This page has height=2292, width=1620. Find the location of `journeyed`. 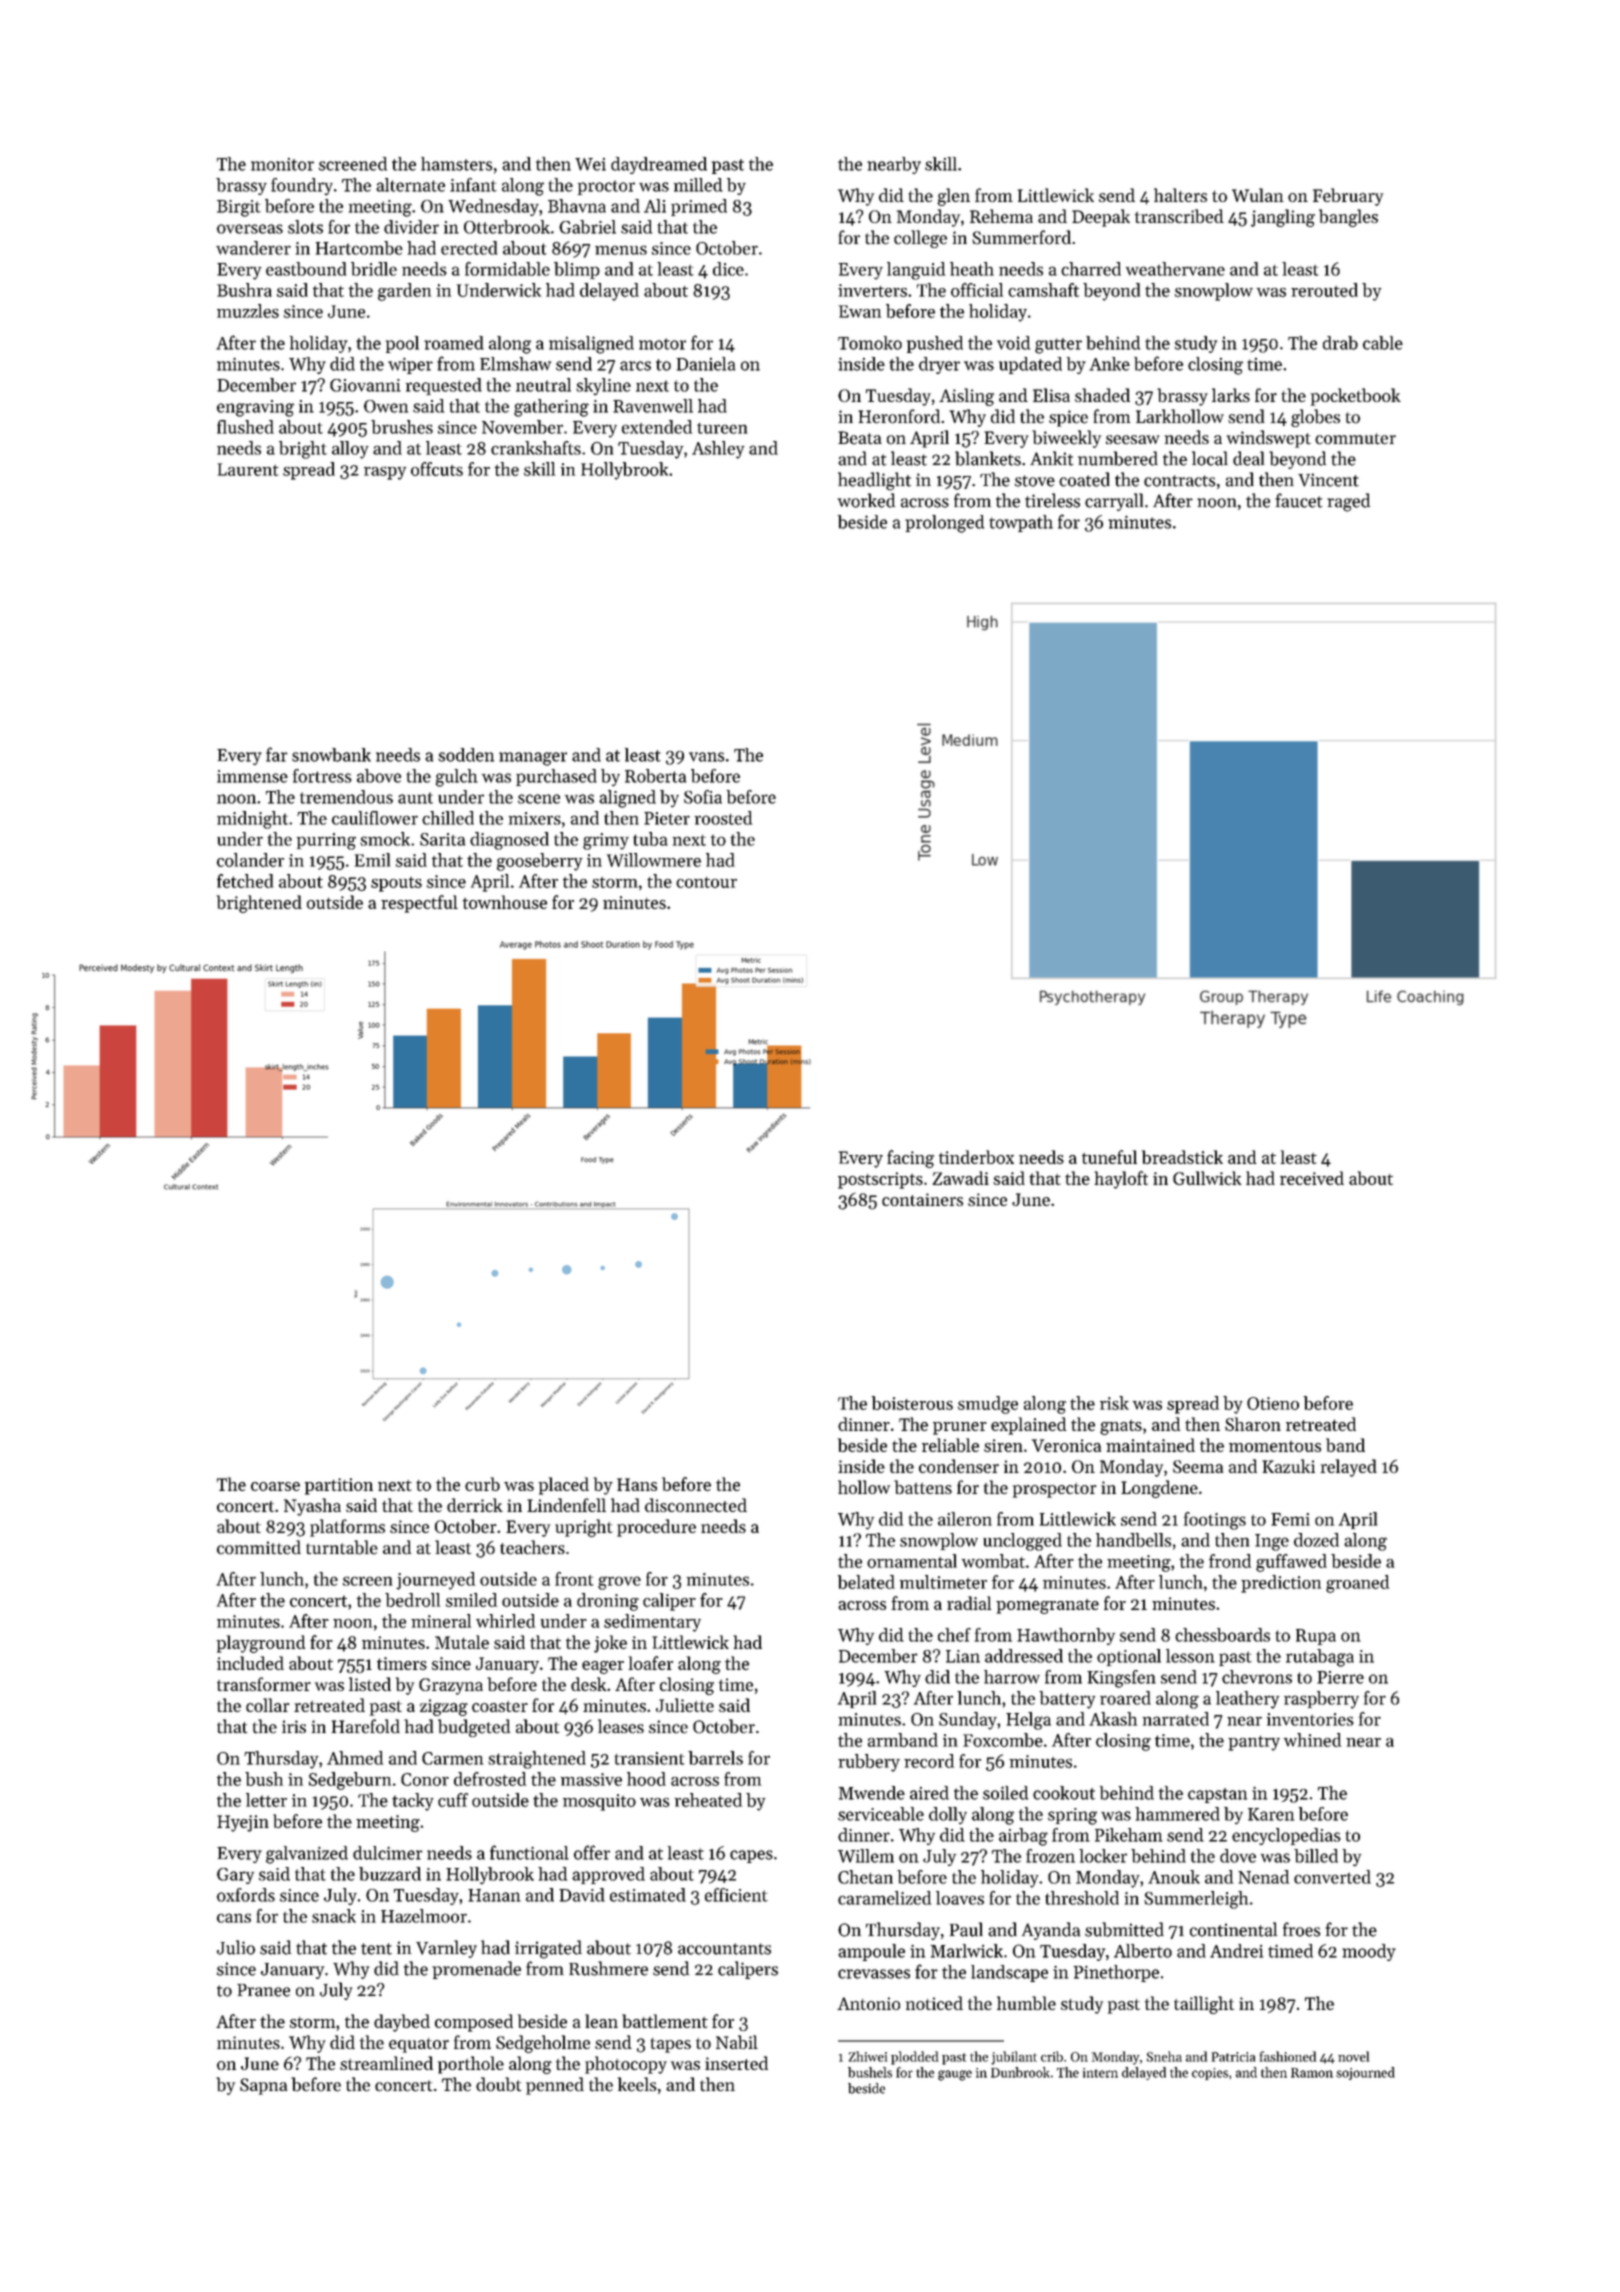

journeyed is located at coordinates (435, 1581).
